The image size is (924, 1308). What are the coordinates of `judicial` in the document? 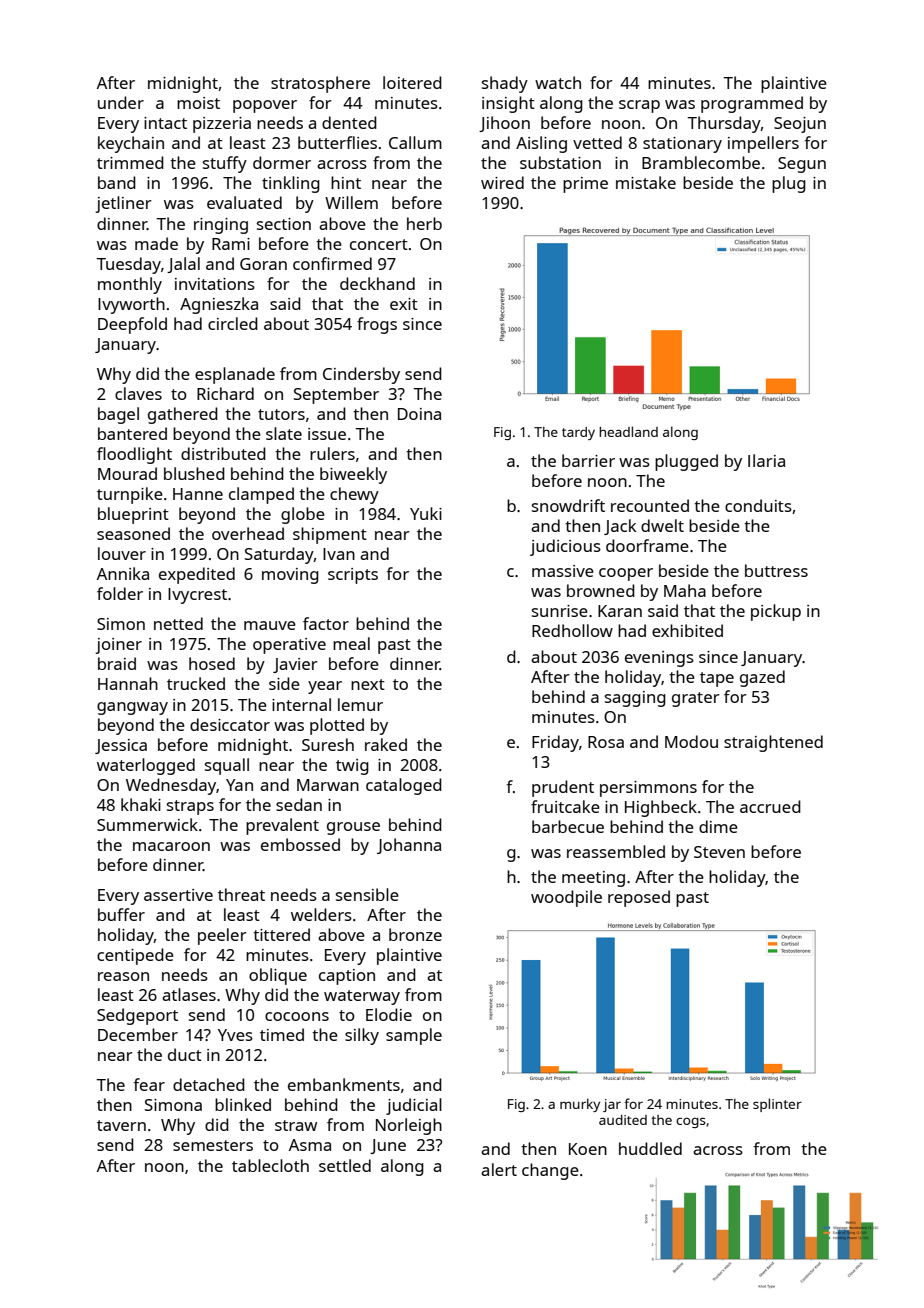 It's located at (414, 1106).
